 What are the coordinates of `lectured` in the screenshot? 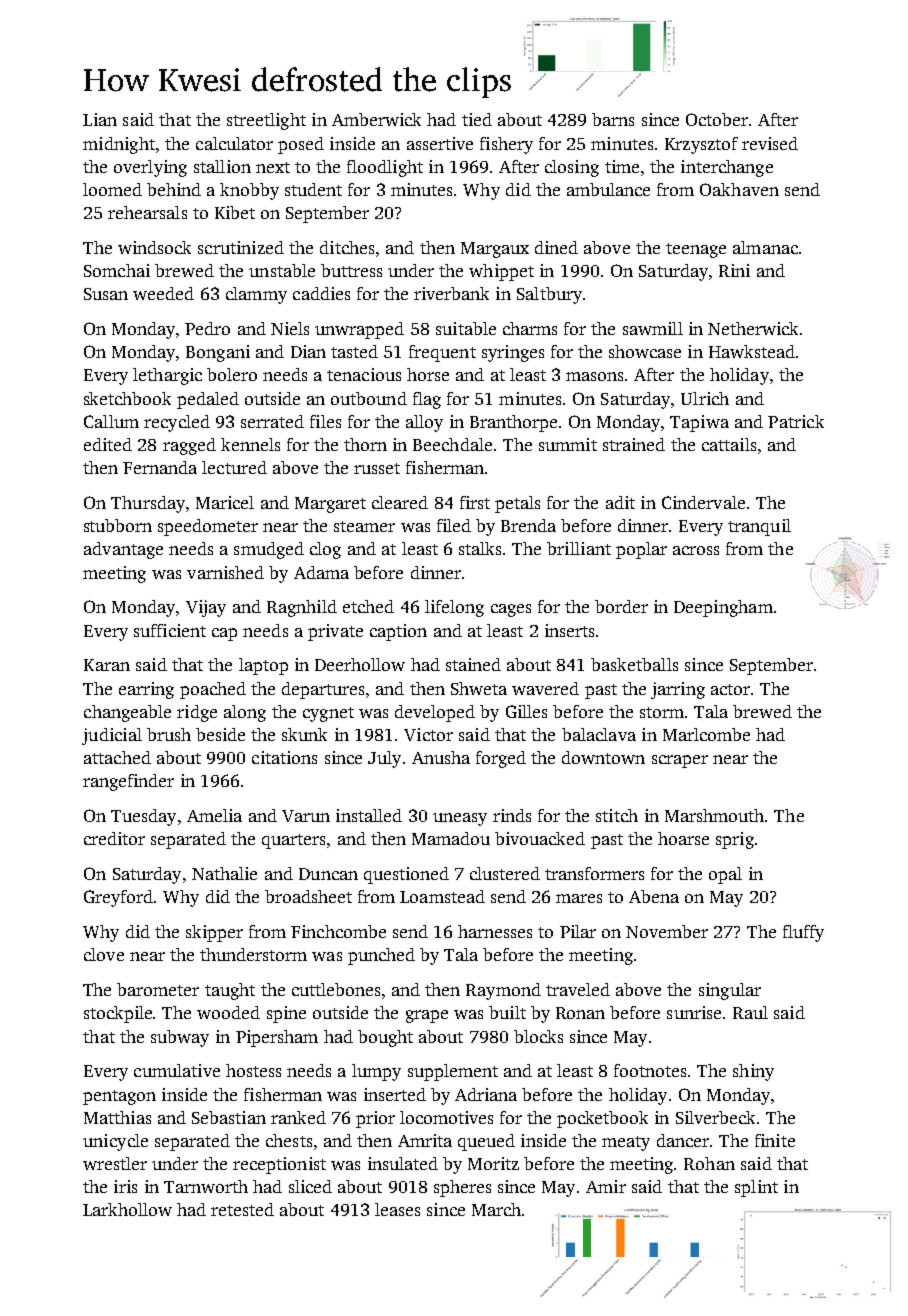 It's located at (234, 467).
